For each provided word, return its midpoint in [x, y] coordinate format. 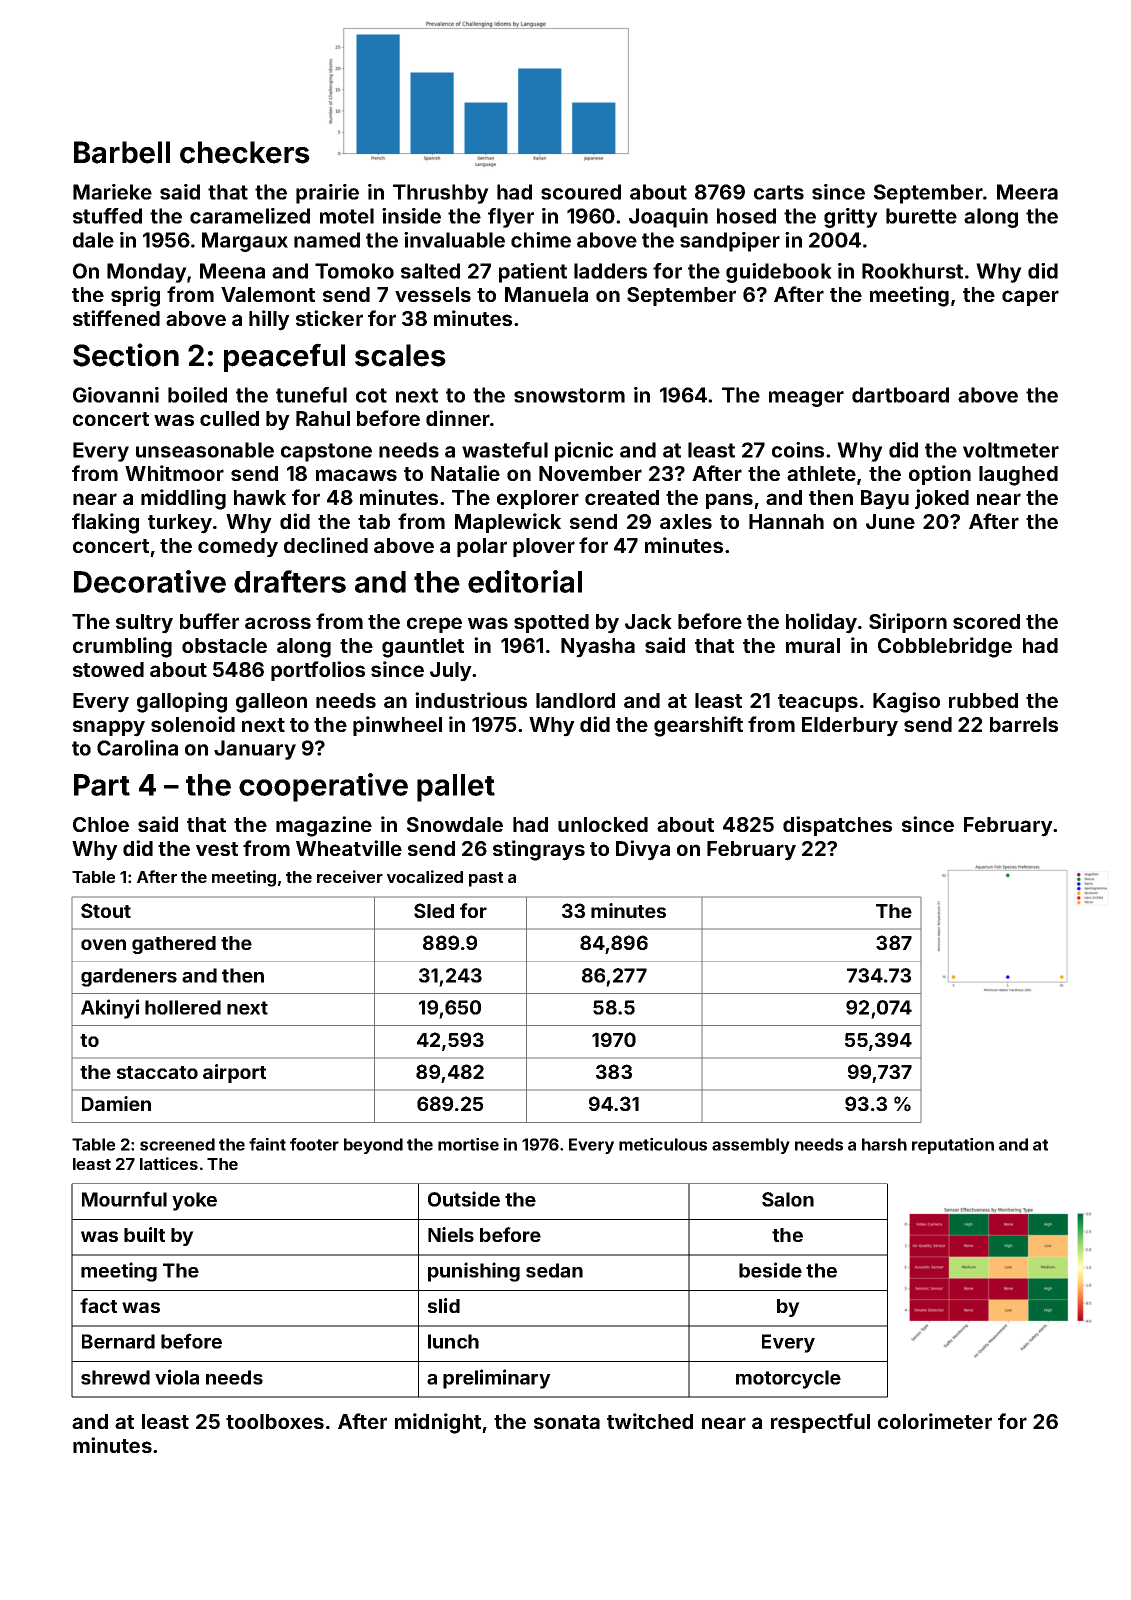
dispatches [837, 826]
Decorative [150, 581]
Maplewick [508, 523]
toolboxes [275, 1421]
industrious [471, 700]
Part [102, 785]
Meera [1027, 192]
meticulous [663, 1144]
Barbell [122, 152]
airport [234, 1073]
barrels [1024, 724]
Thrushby [441, 194]
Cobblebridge [945, 647]
